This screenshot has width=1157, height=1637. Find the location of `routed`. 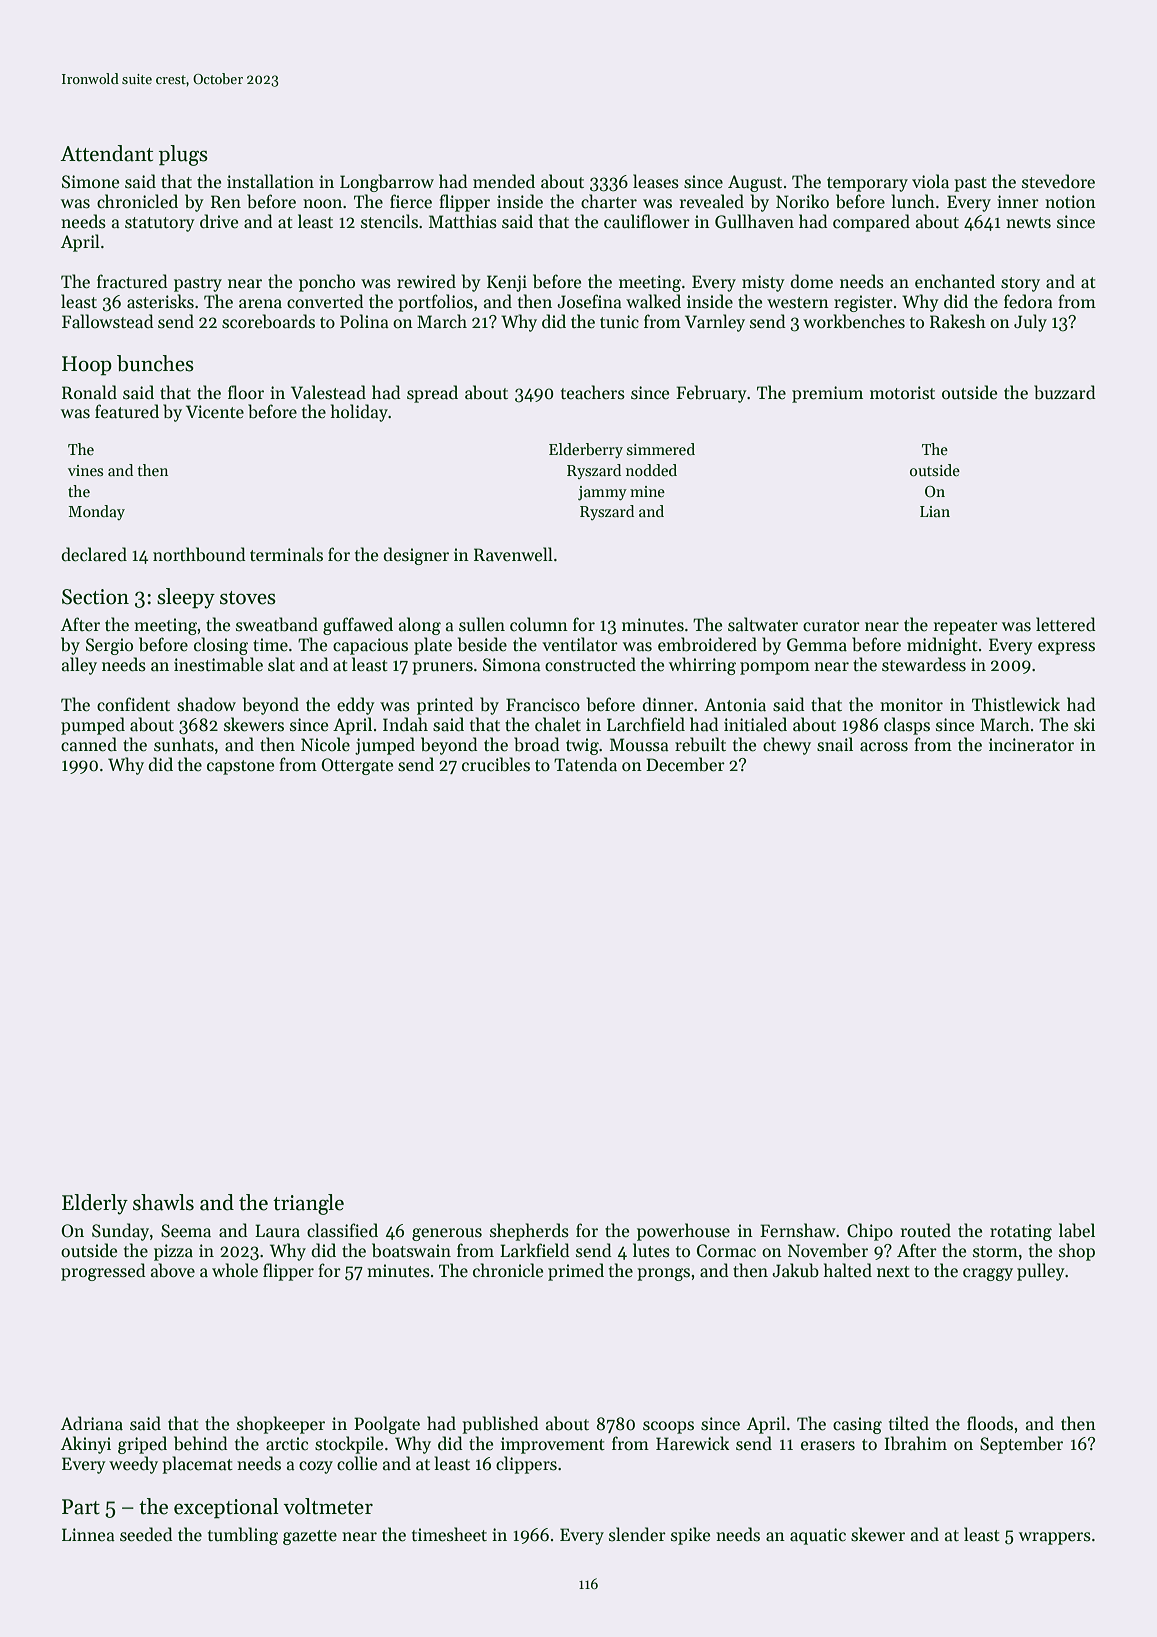

routed is located at coordinates (926, 1230).
